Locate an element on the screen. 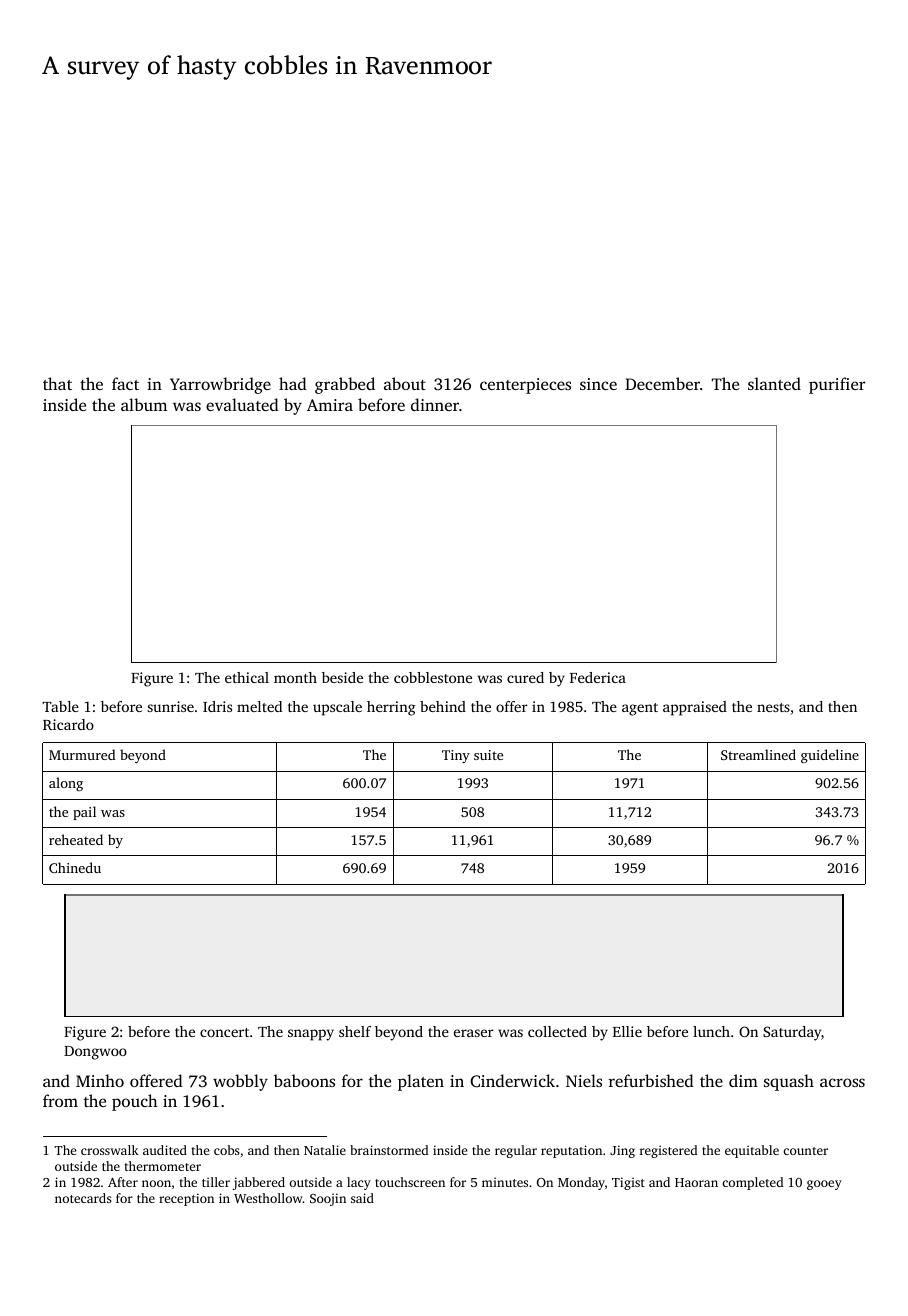  December is located at coordinates (662, 383).
